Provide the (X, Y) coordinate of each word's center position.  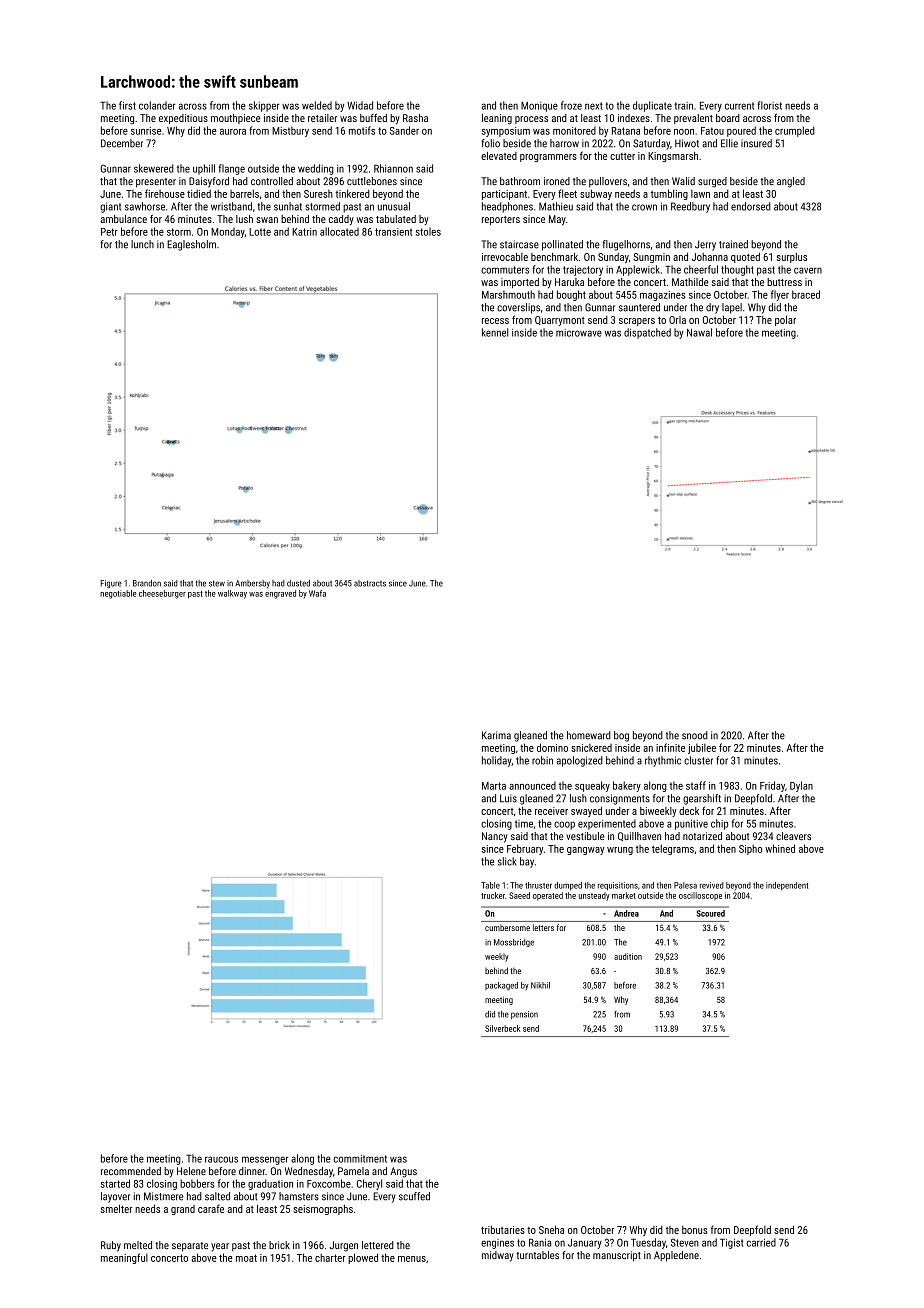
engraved (280, 594)
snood (695, 735)
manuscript (617, 1256)
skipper (264, 106)
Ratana (626, 131)
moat (246, 1258)
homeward (589, 735)
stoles (428, 231)
